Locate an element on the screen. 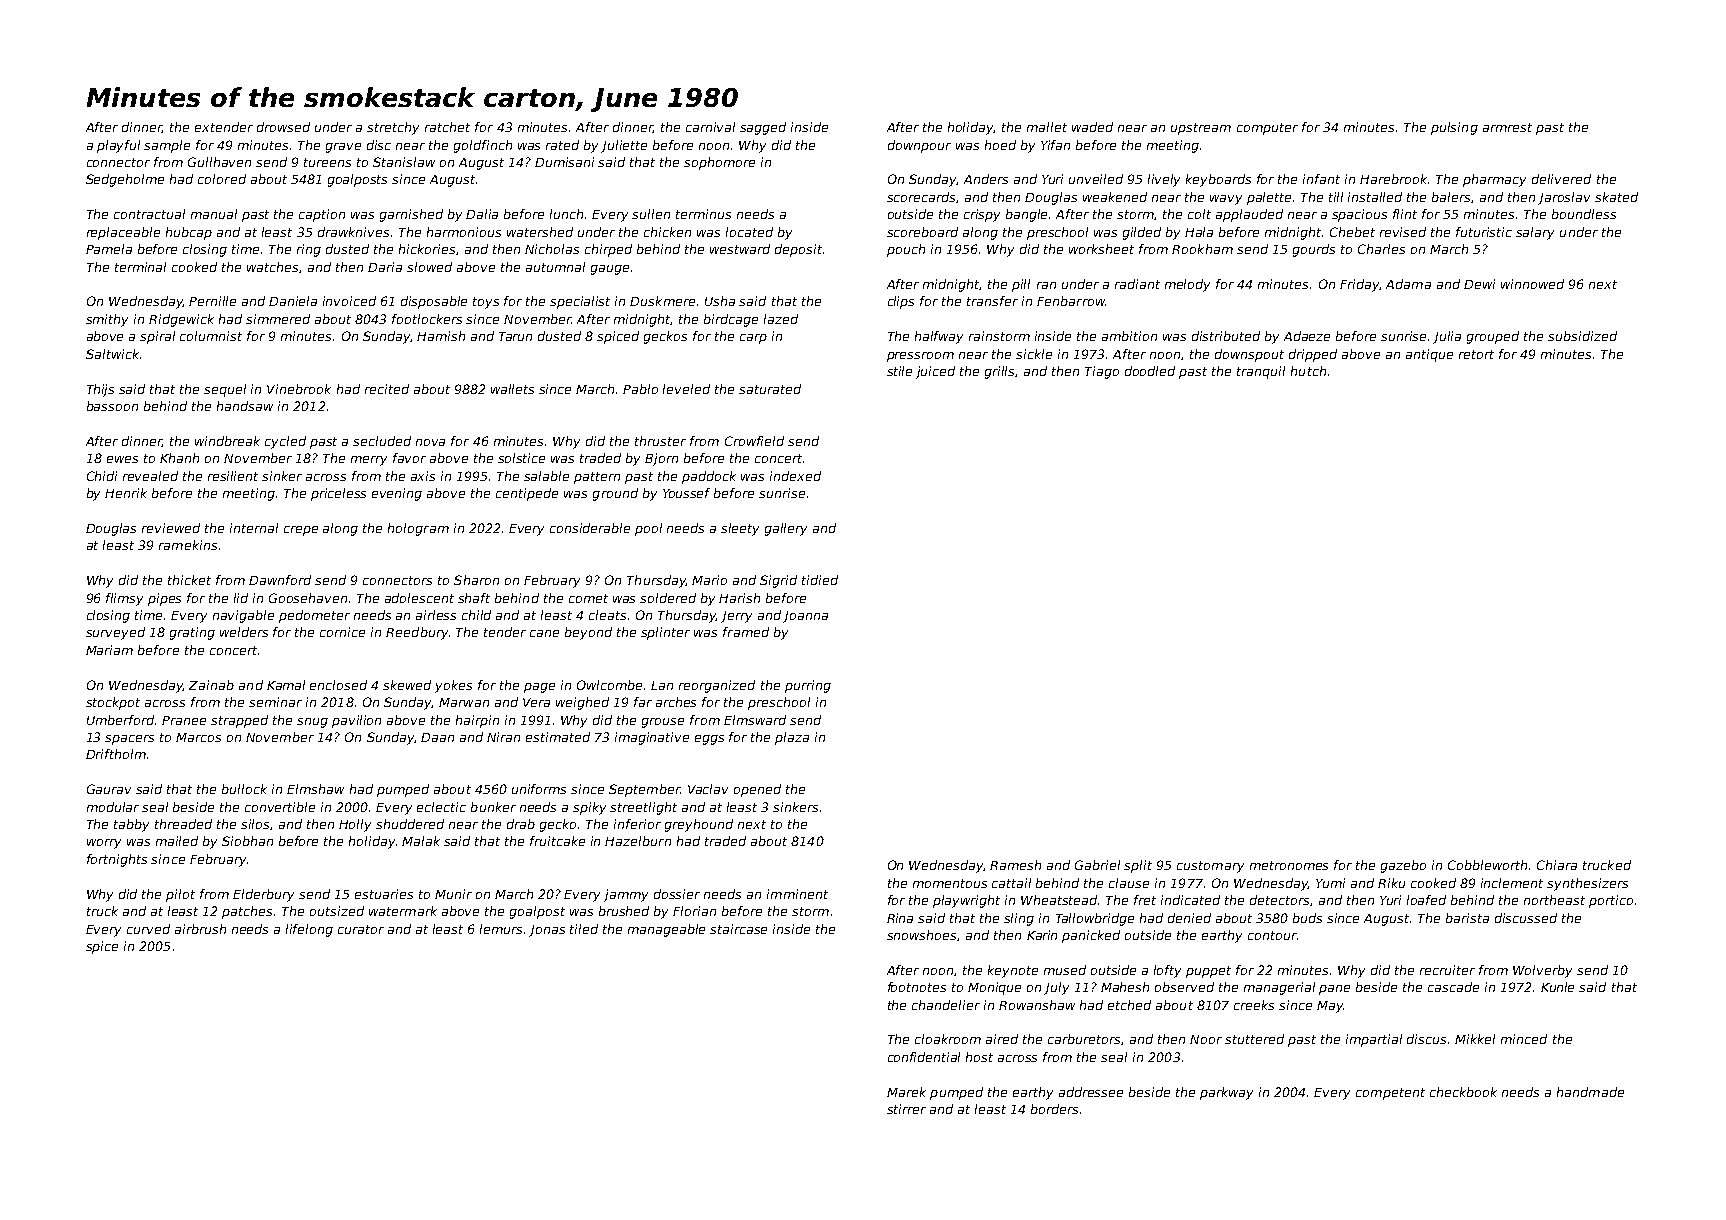  downspout is located at coordinates (1249, 355).
